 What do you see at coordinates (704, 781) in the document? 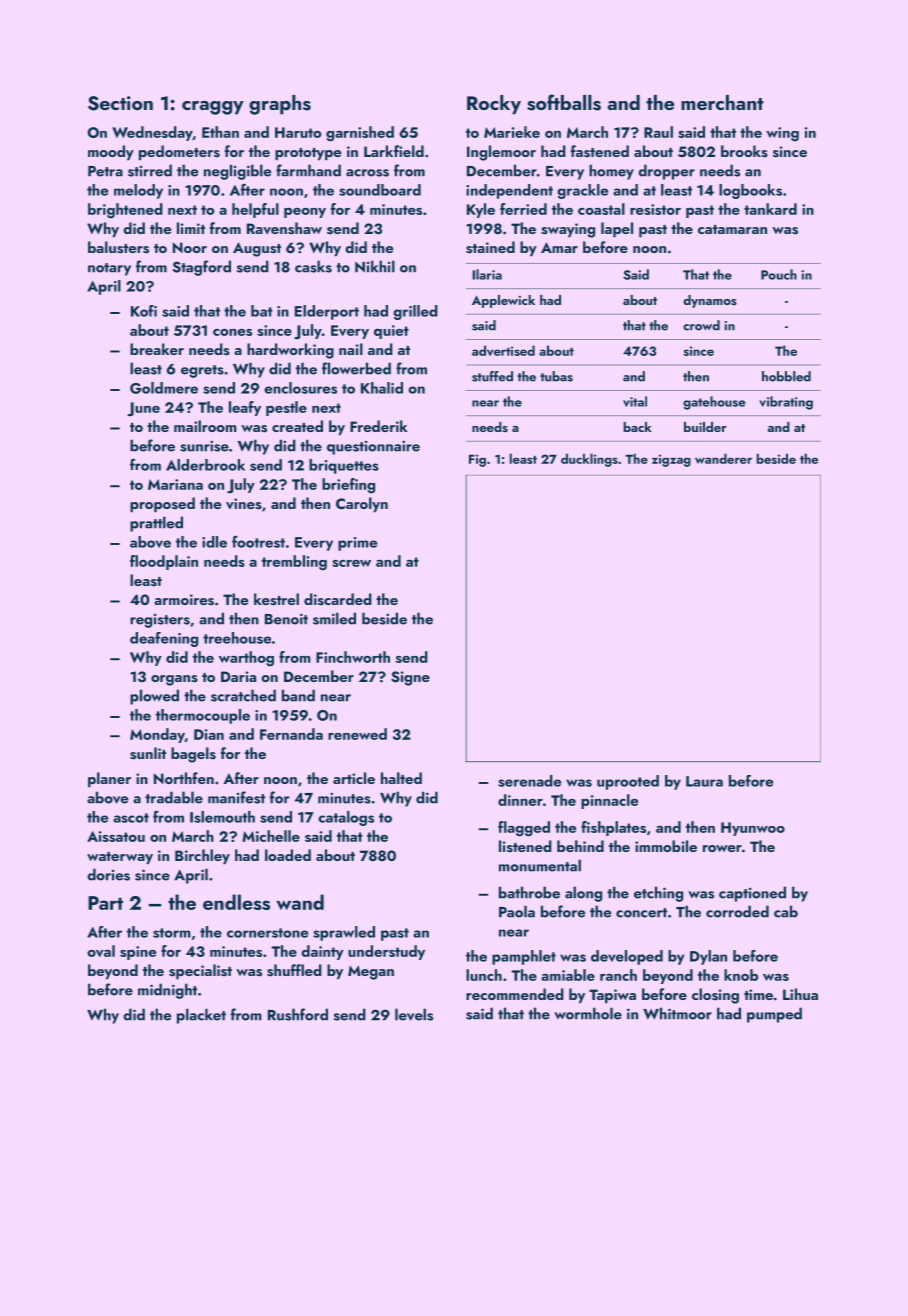
I see `Laura` at bounding box center [704, 781].
